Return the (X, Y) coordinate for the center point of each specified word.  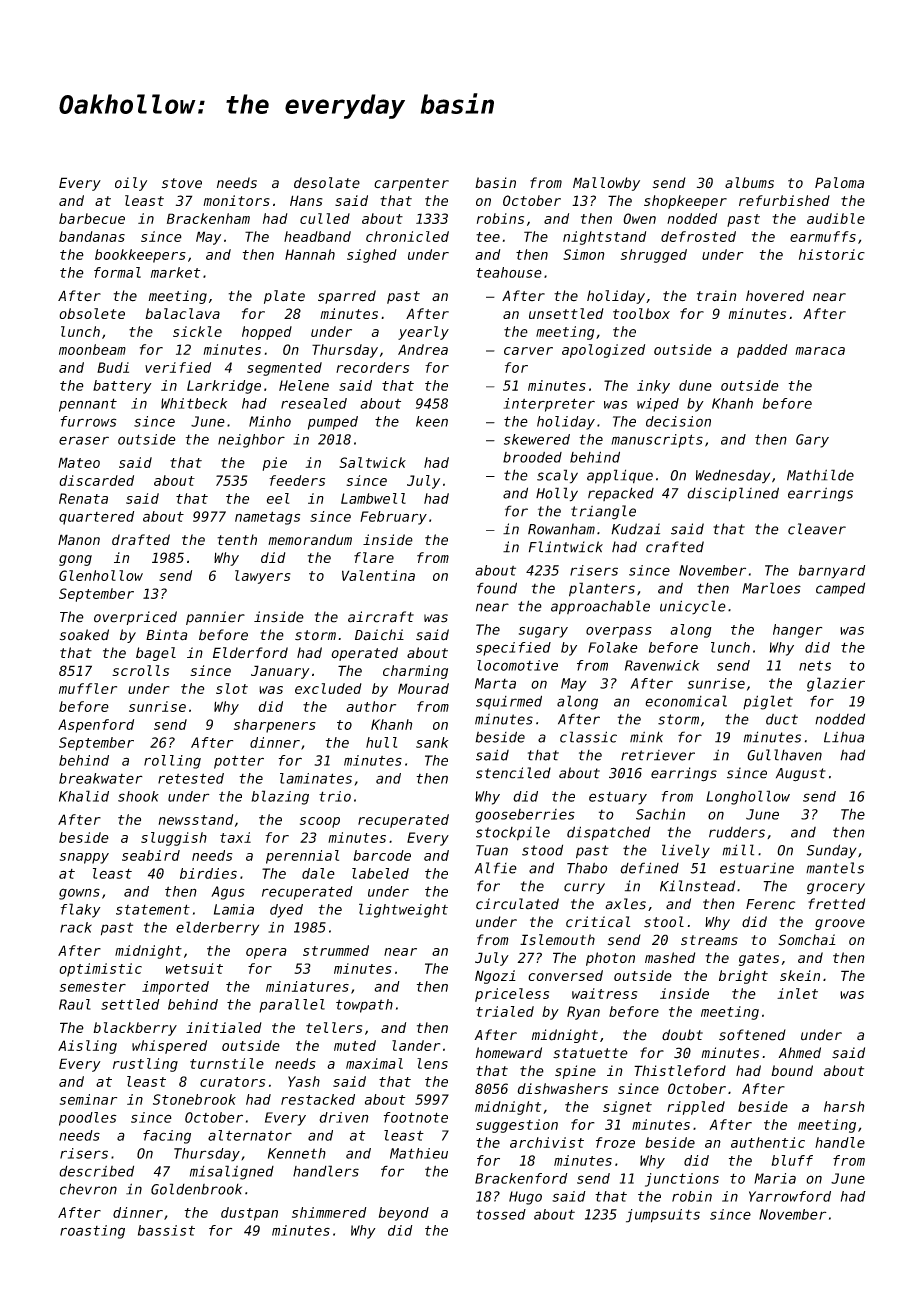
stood (542, 850)
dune (695, 385)
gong (75, 560)
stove (182, 183)
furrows (88, 421)
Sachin (660, 814)
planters (602, 589)
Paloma (839, 183)
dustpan (249, 1214)
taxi (235, 837)
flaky (81, 910)
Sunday (832, 851)
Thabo (587, 868)
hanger (797, 631)
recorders (372, 367)
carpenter (411, 184)
